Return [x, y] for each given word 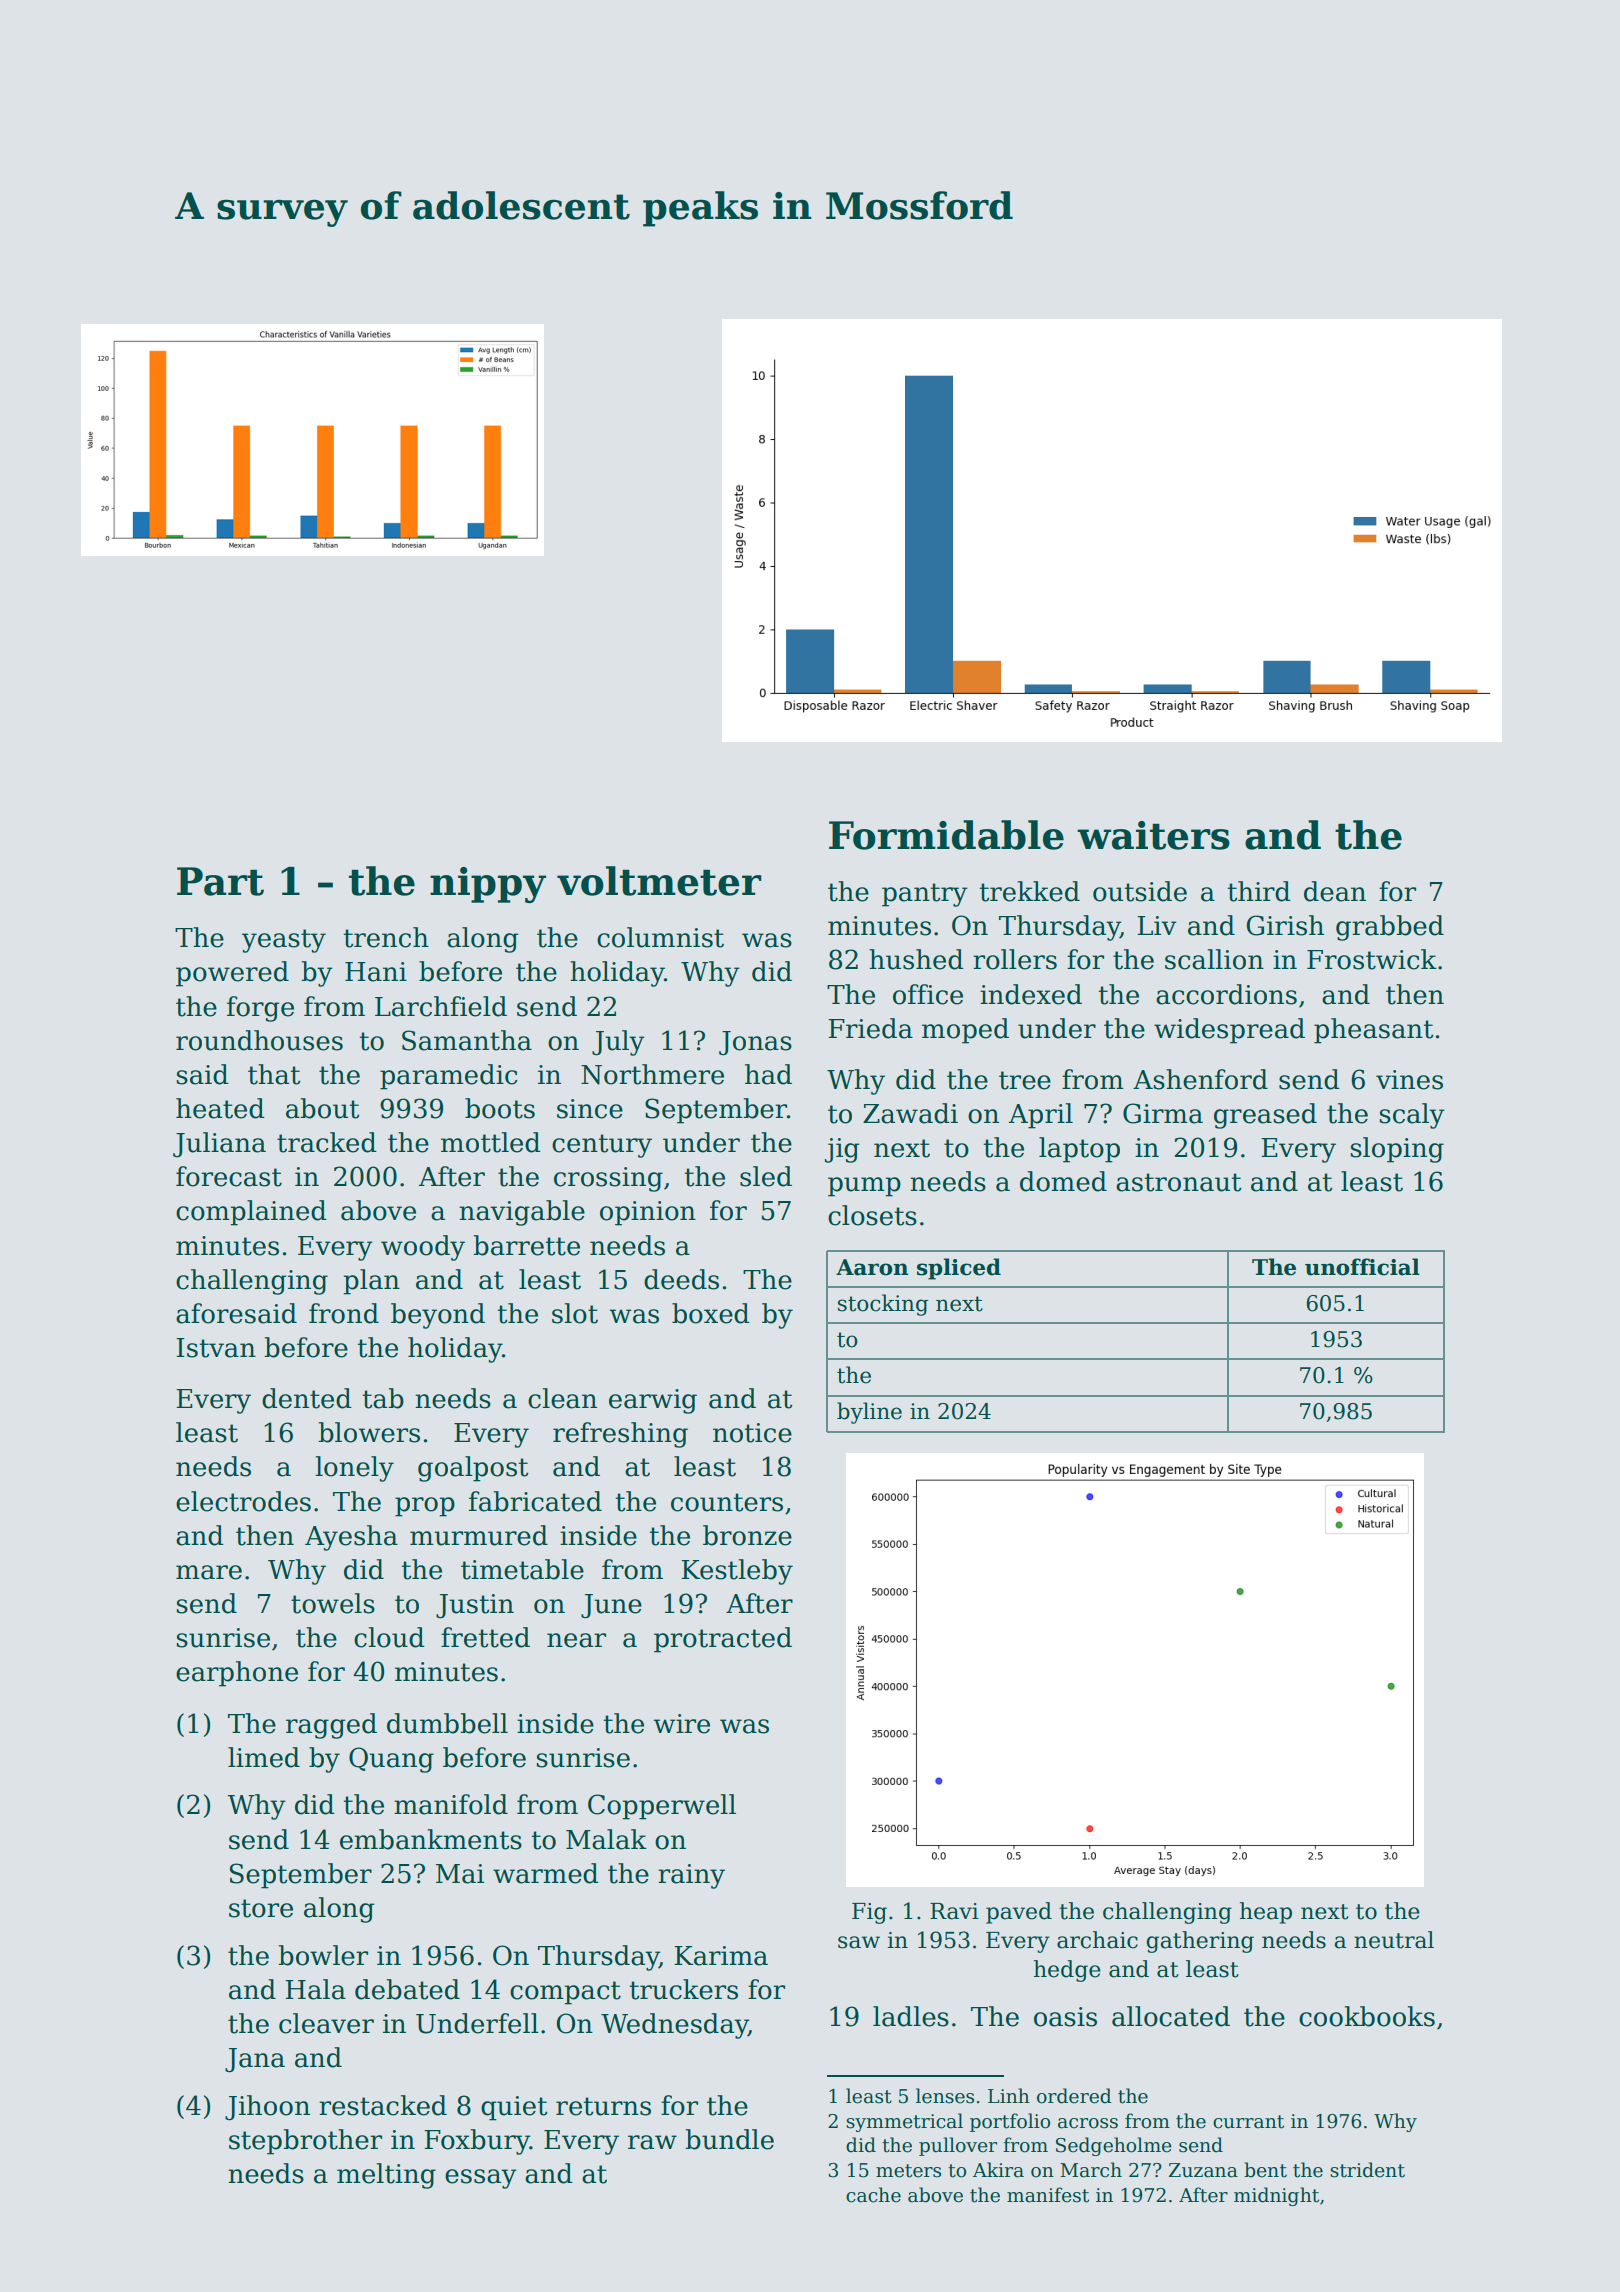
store [261, 1908]
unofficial [1362, 1267]
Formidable [946, 835]
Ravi [954, 1911]
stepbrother [305, 2142]
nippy [488, 885]
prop [425, 1507]
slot [575, 1313]
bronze [747, 1535]
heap [1266, 1913]
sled [766, 1176]
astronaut [1179, 1182]
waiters [1153, 835]
